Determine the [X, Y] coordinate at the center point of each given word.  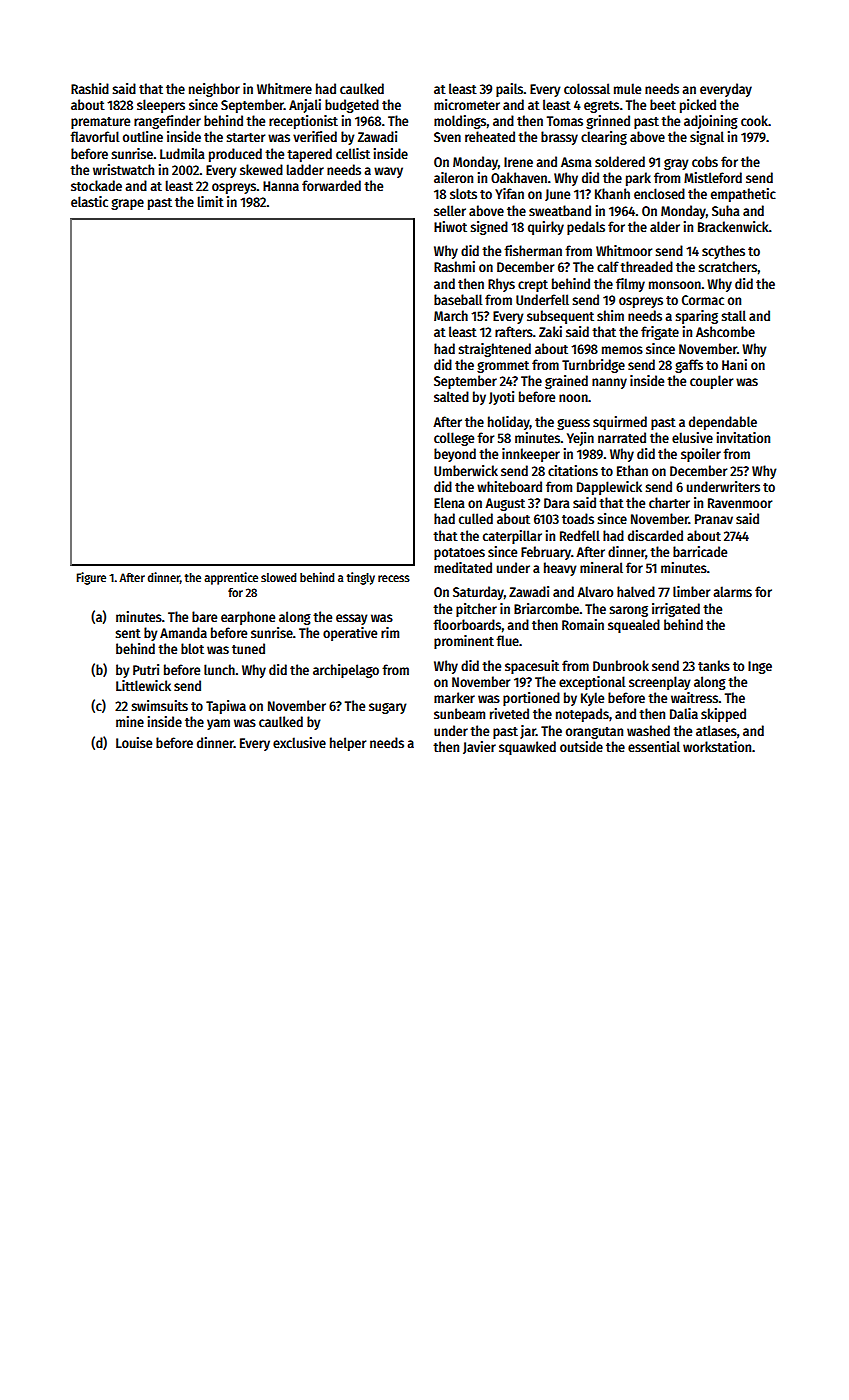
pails [509, 90]
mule [627, 88]
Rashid [90, 88]
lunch [219, 669]
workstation [717, 746]
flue [507, 640]
